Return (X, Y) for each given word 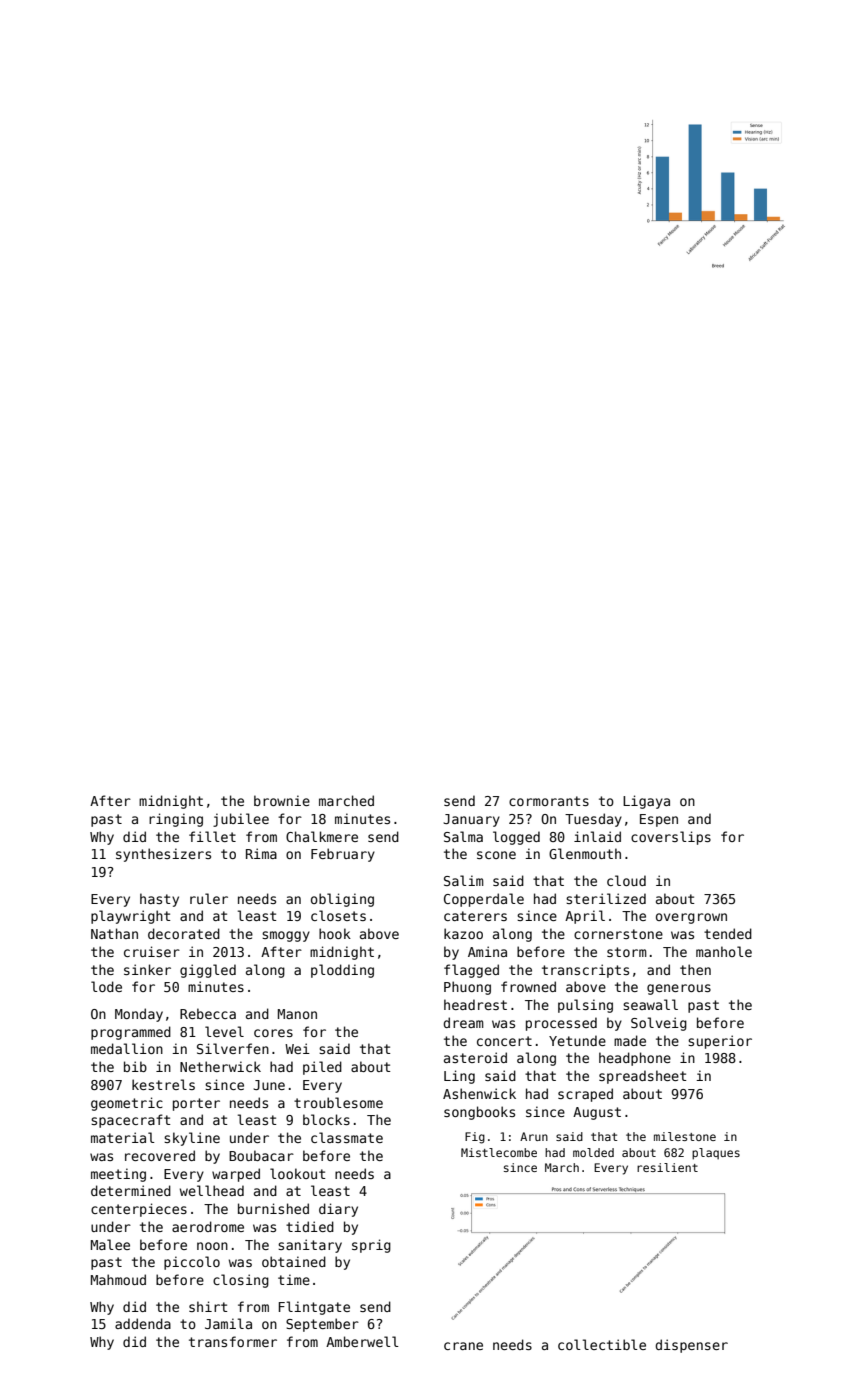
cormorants (549, 801)
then (695, 969)
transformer (233, 1341)
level (224, 1031)
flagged (471, 971)
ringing (176, 820)
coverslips (671, 838)
